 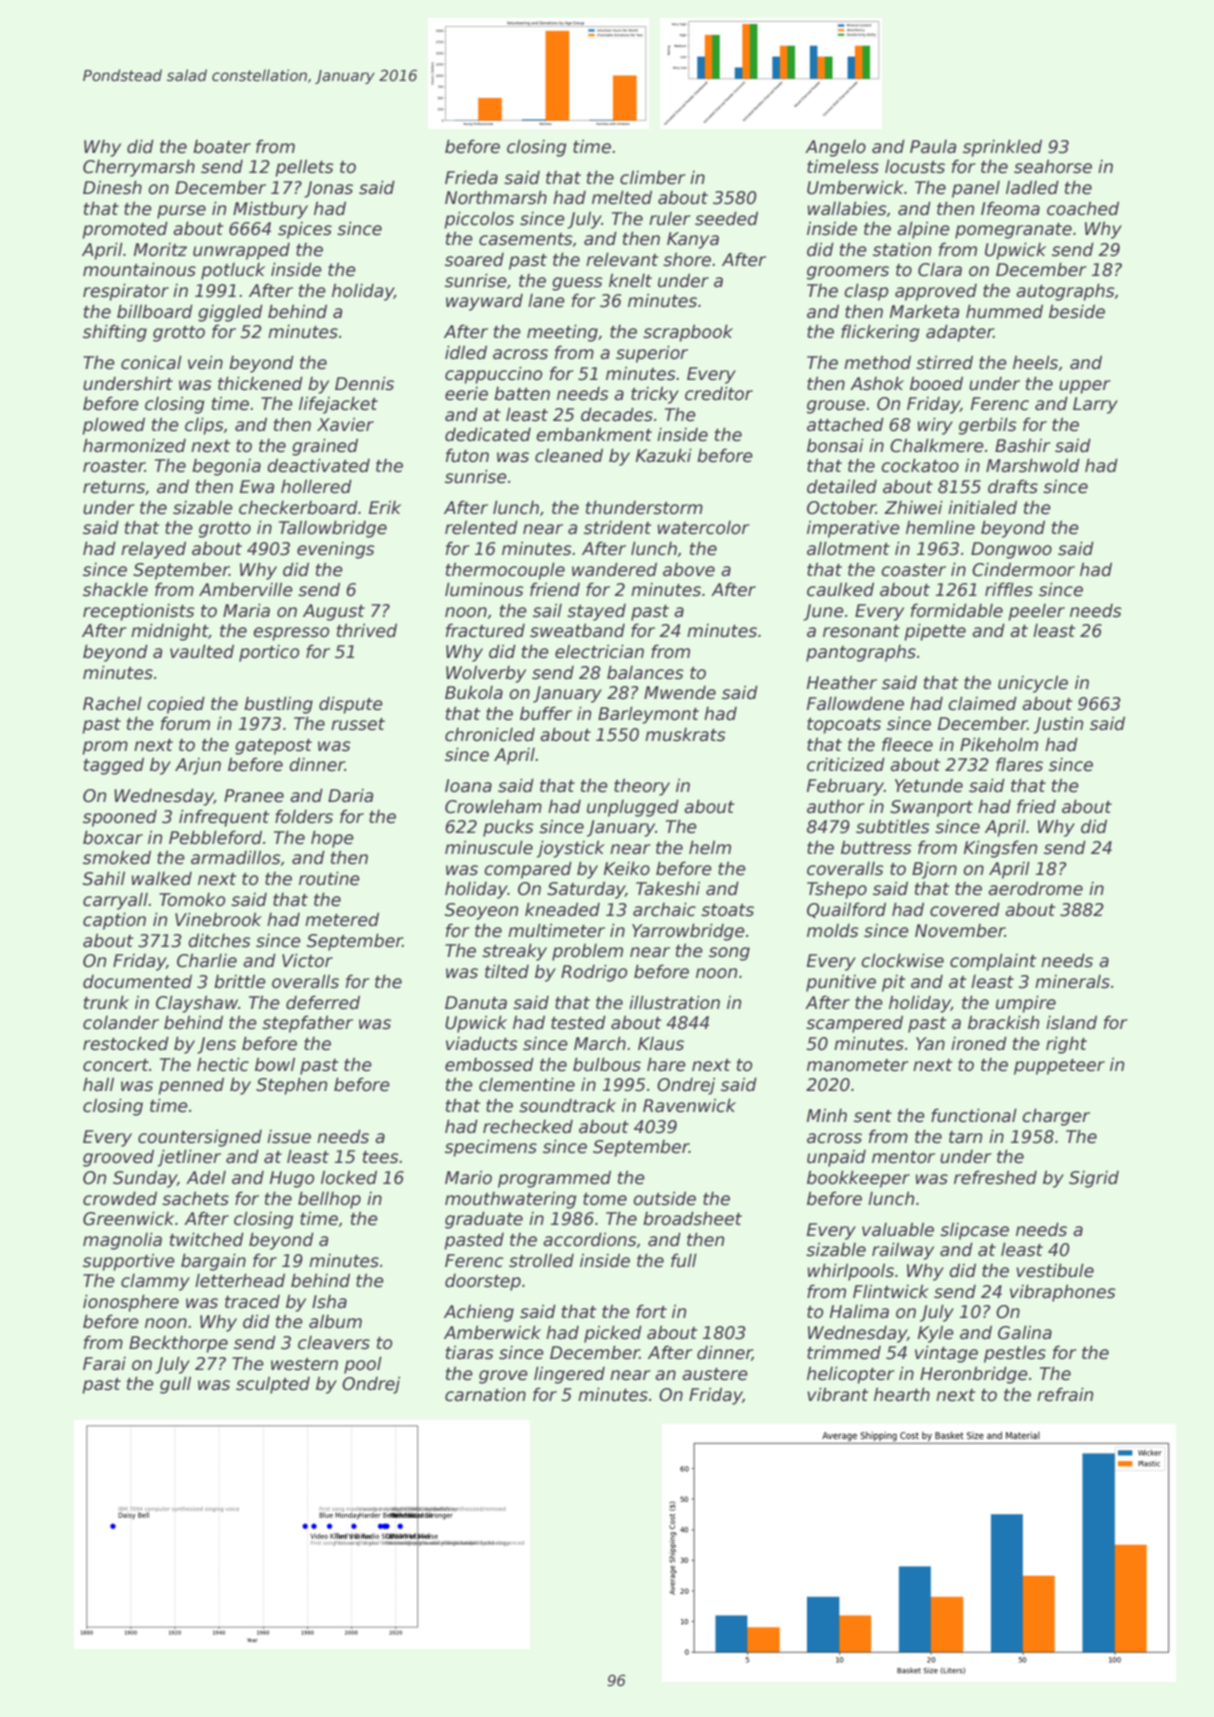 I want to click on Larry, so click(x=1095, y=405).
